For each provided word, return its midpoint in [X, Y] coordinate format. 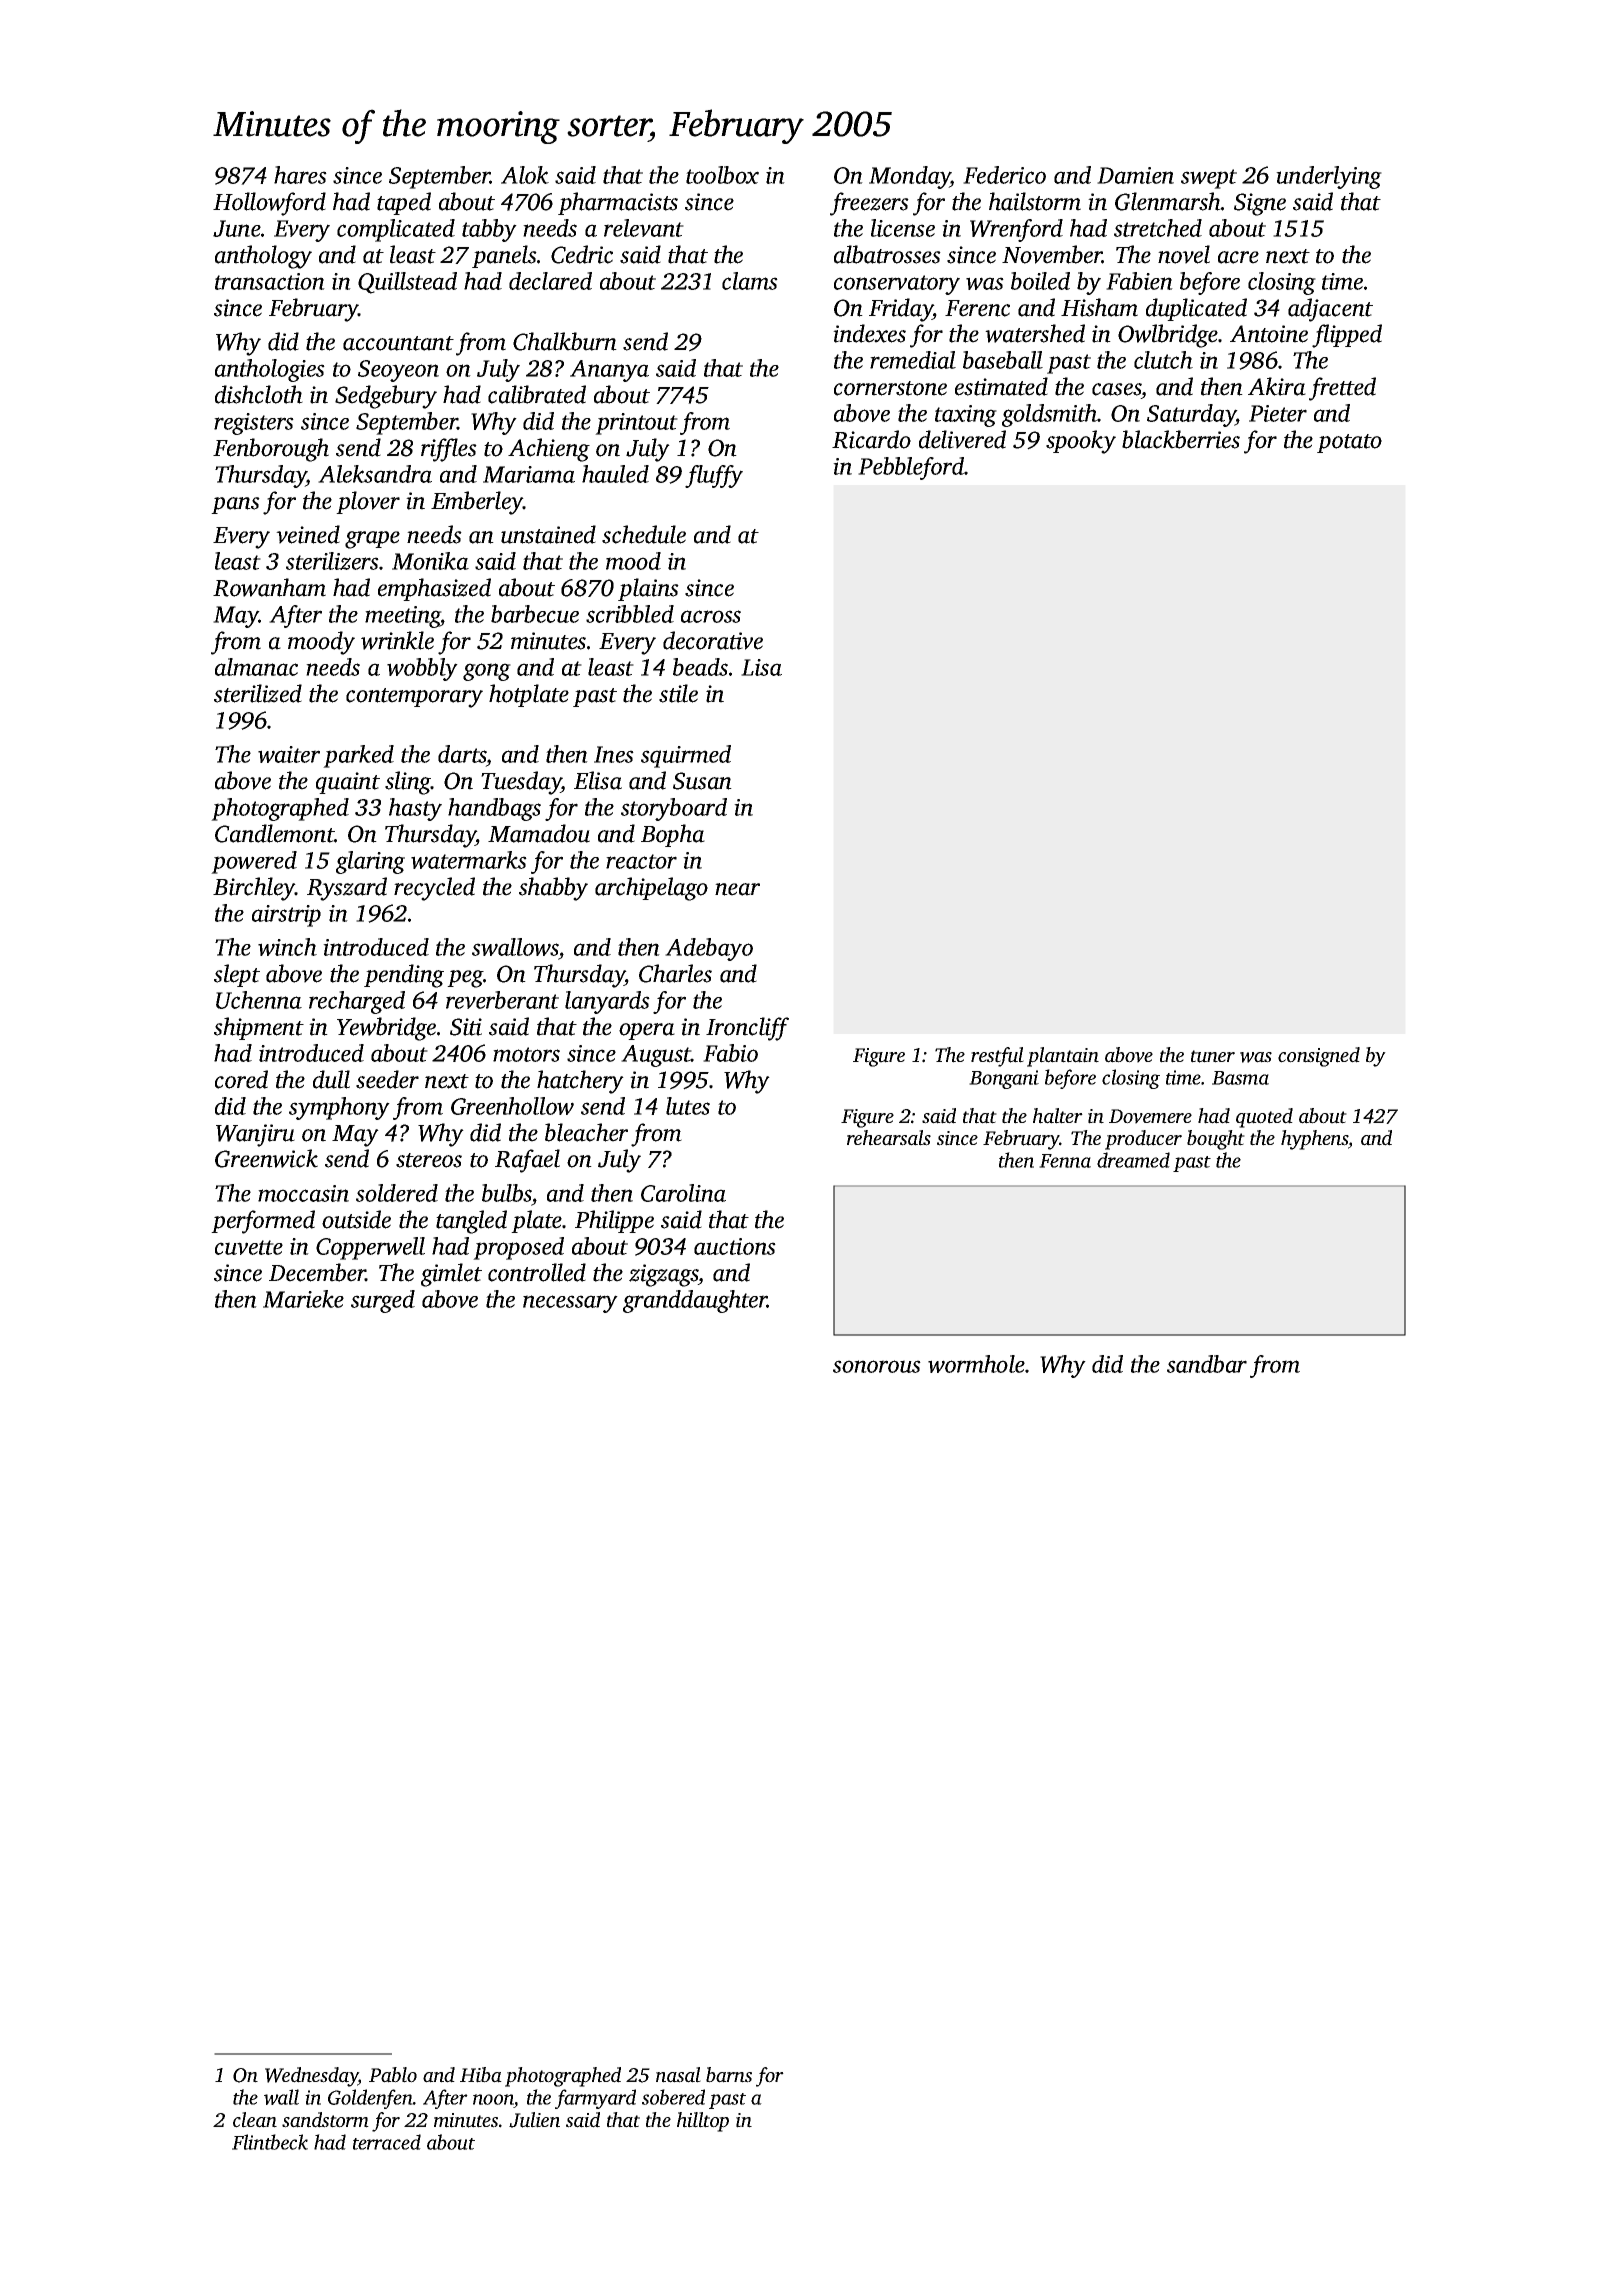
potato [1349, 443]
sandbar [1207, 1364]
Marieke [303, 1299]
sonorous [877, 1366]
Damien [1135, 175]
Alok [525, 175]
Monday [910, 177]
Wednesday [311, 2077]
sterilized [258, 693]
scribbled [630, 614]
